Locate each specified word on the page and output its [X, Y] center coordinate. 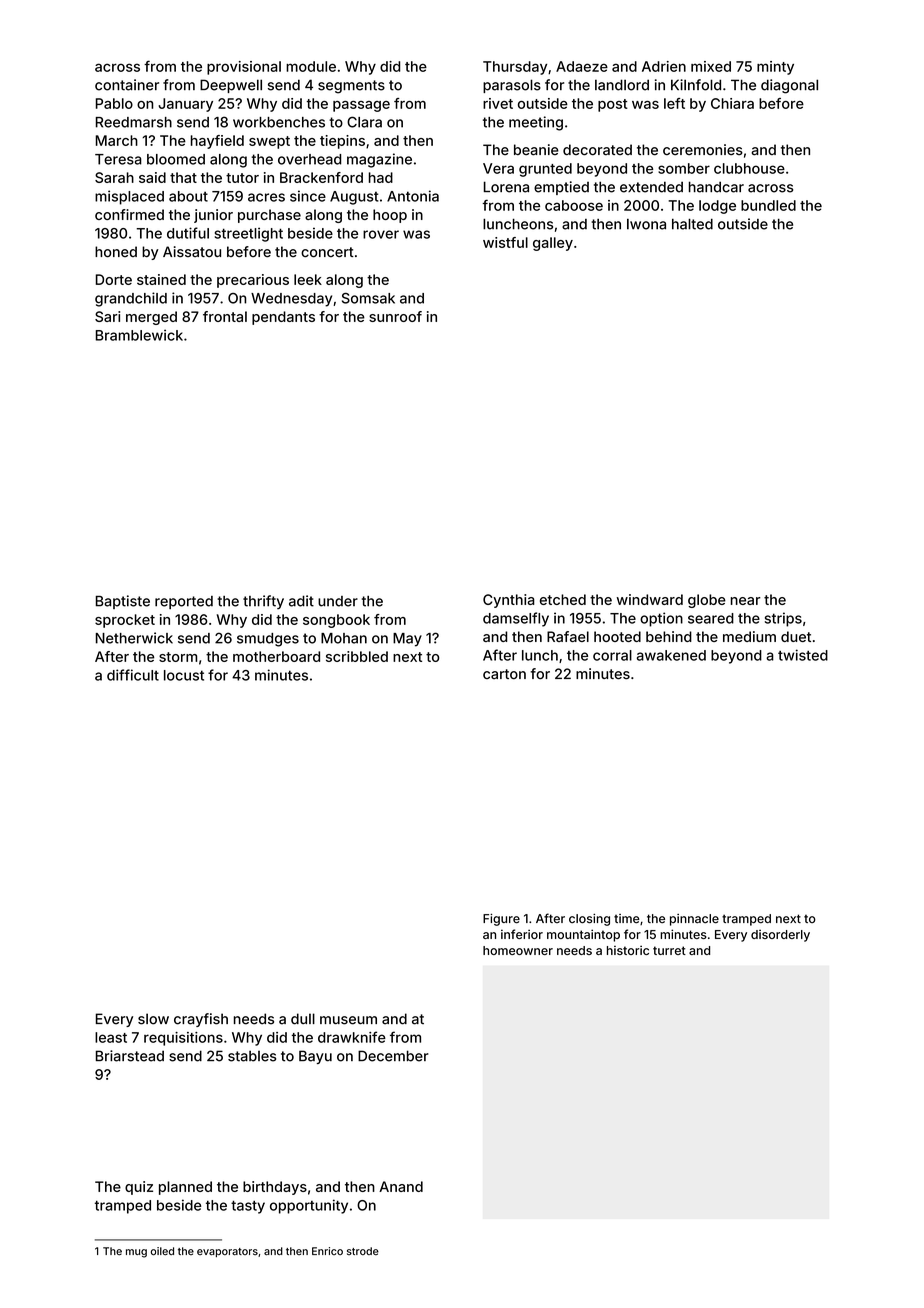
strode [363, 1251]
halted [692, 224]
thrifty [263, 602]
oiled [162, 1251]
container [127, 85]
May [407, 640]
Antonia [413, 196]
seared [711, 618]
